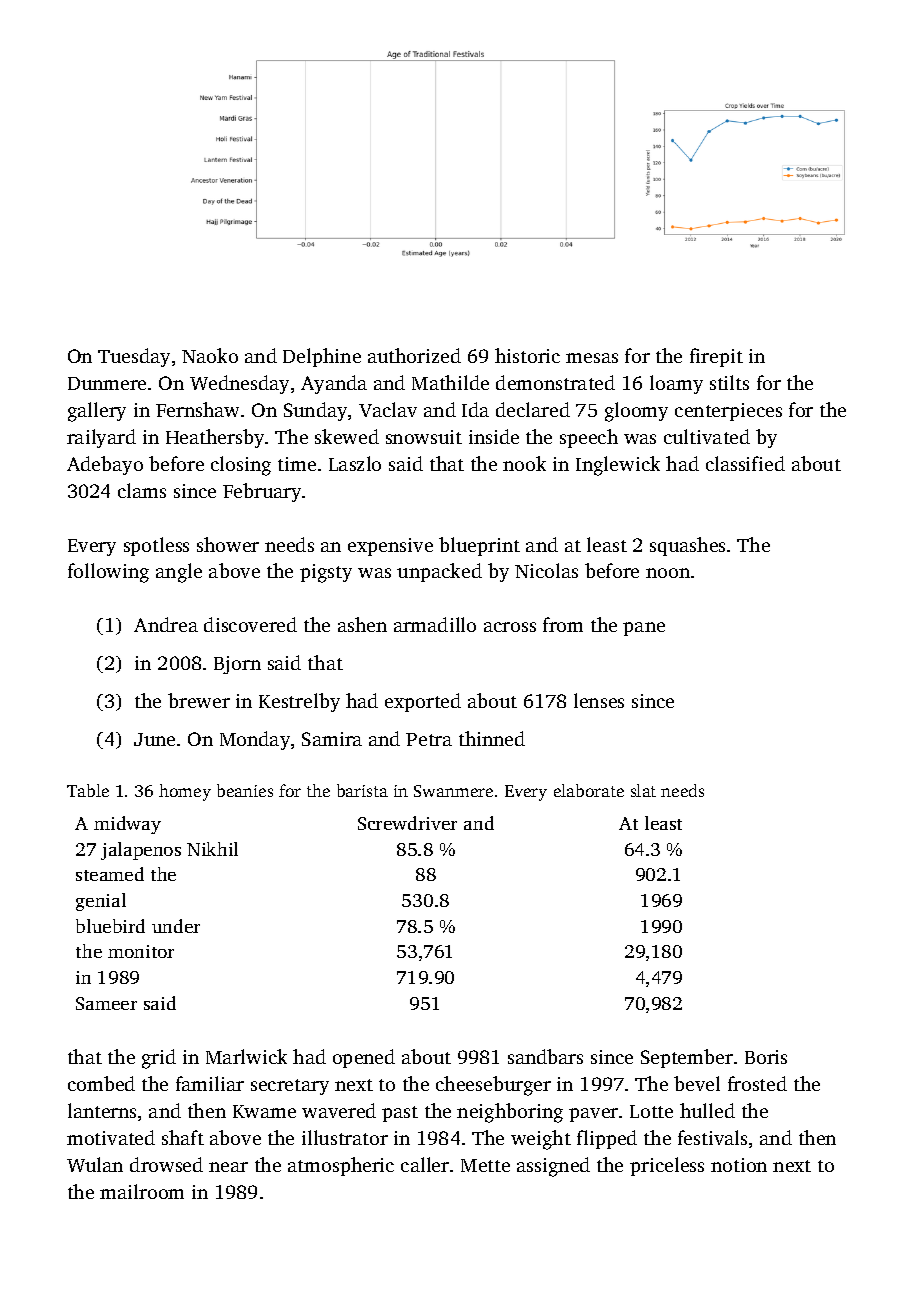 This screenshot has width=924, height=1311. What do you see at coordinates (644, 629) in the screenshot?
I see `pane` at bounding box center [644, 629].
